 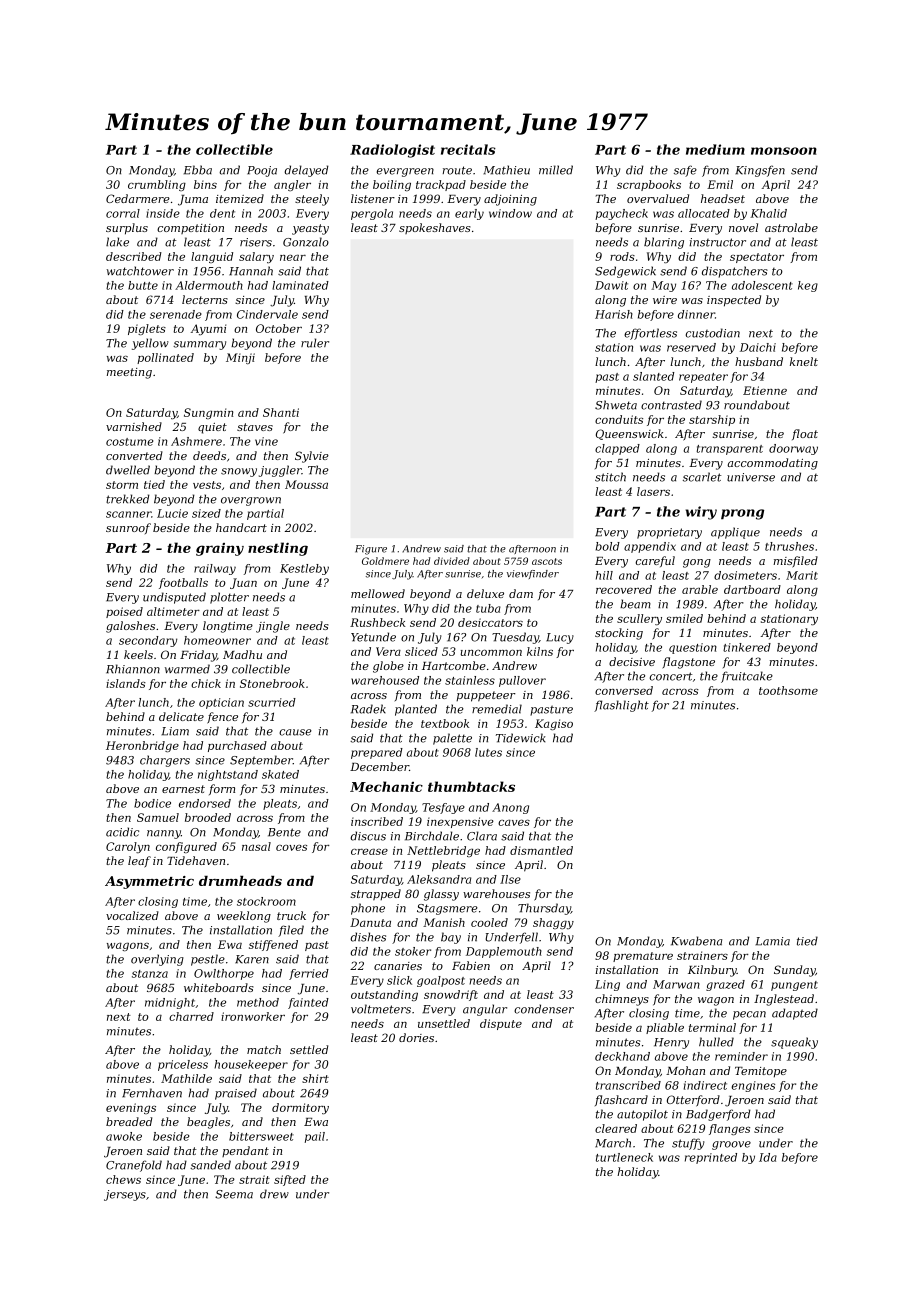 I want to click on truck, so click(x=291, y=915).
